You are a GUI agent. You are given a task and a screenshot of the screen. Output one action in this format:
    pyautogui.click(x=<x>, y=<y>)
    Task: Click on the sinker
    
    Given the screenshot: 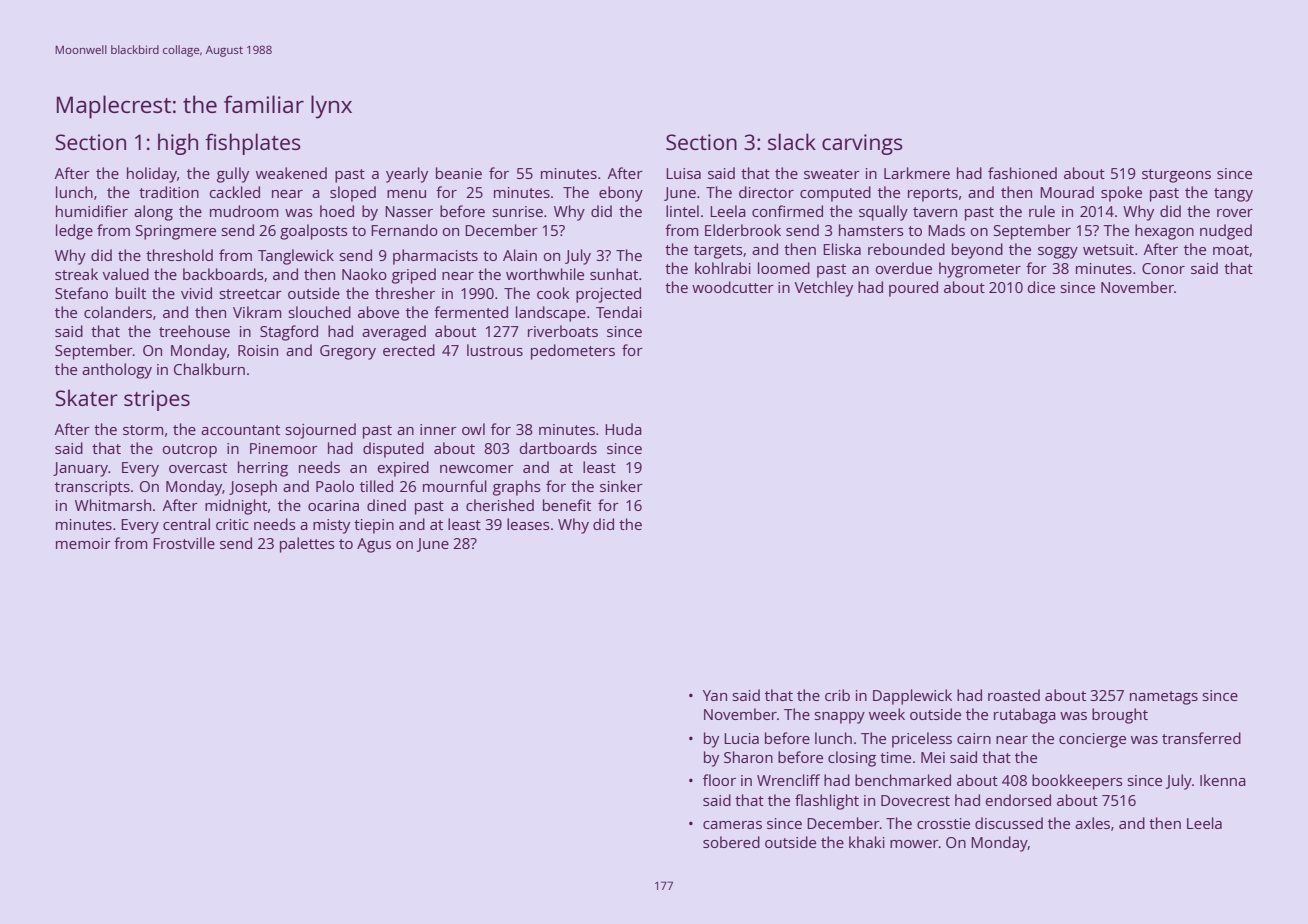 What is the action you would take?
    pyautogui.click(x=621, y=486)
